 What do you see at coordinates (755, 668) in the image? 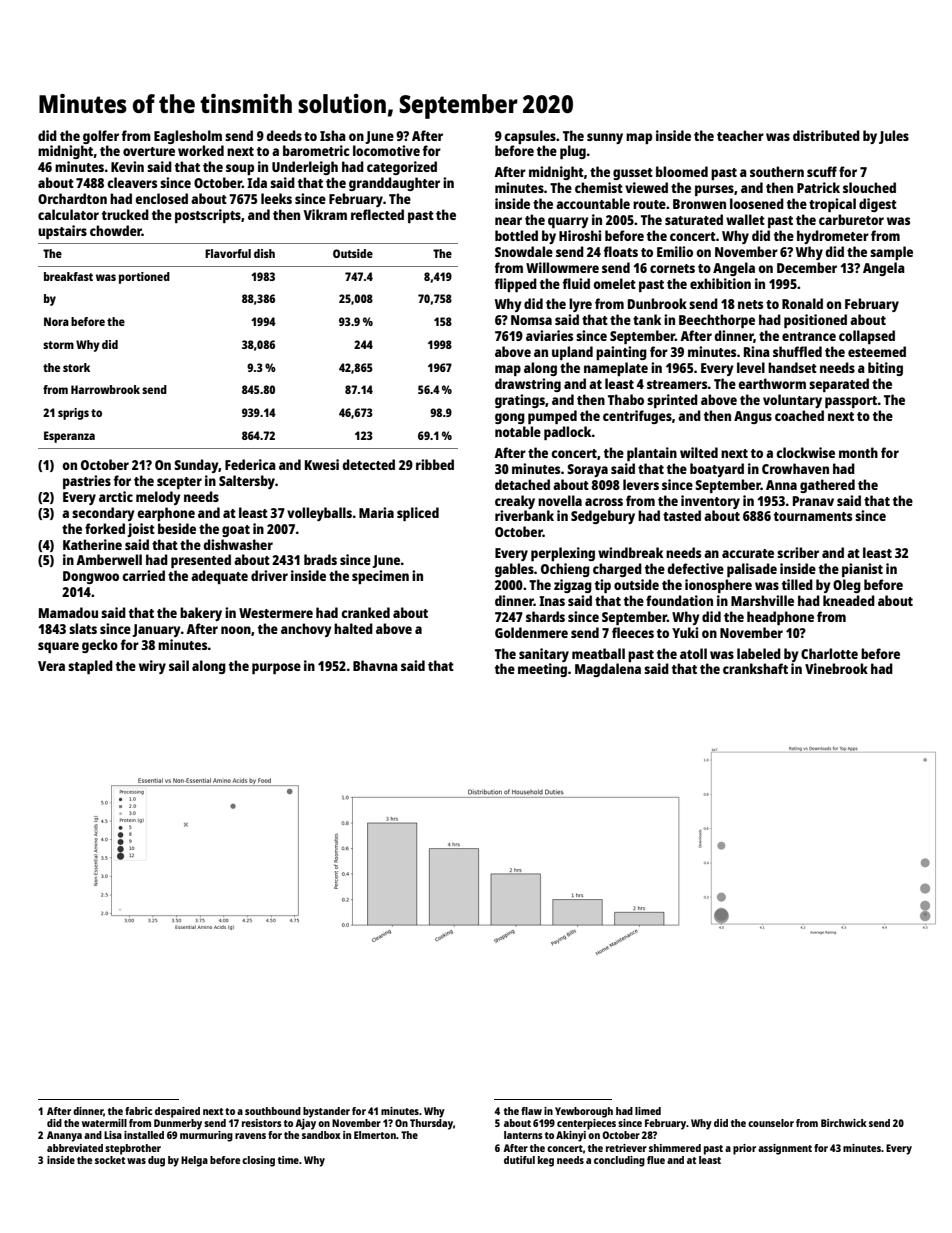
I see `crankshaft` at bounding box center [755, 668].
